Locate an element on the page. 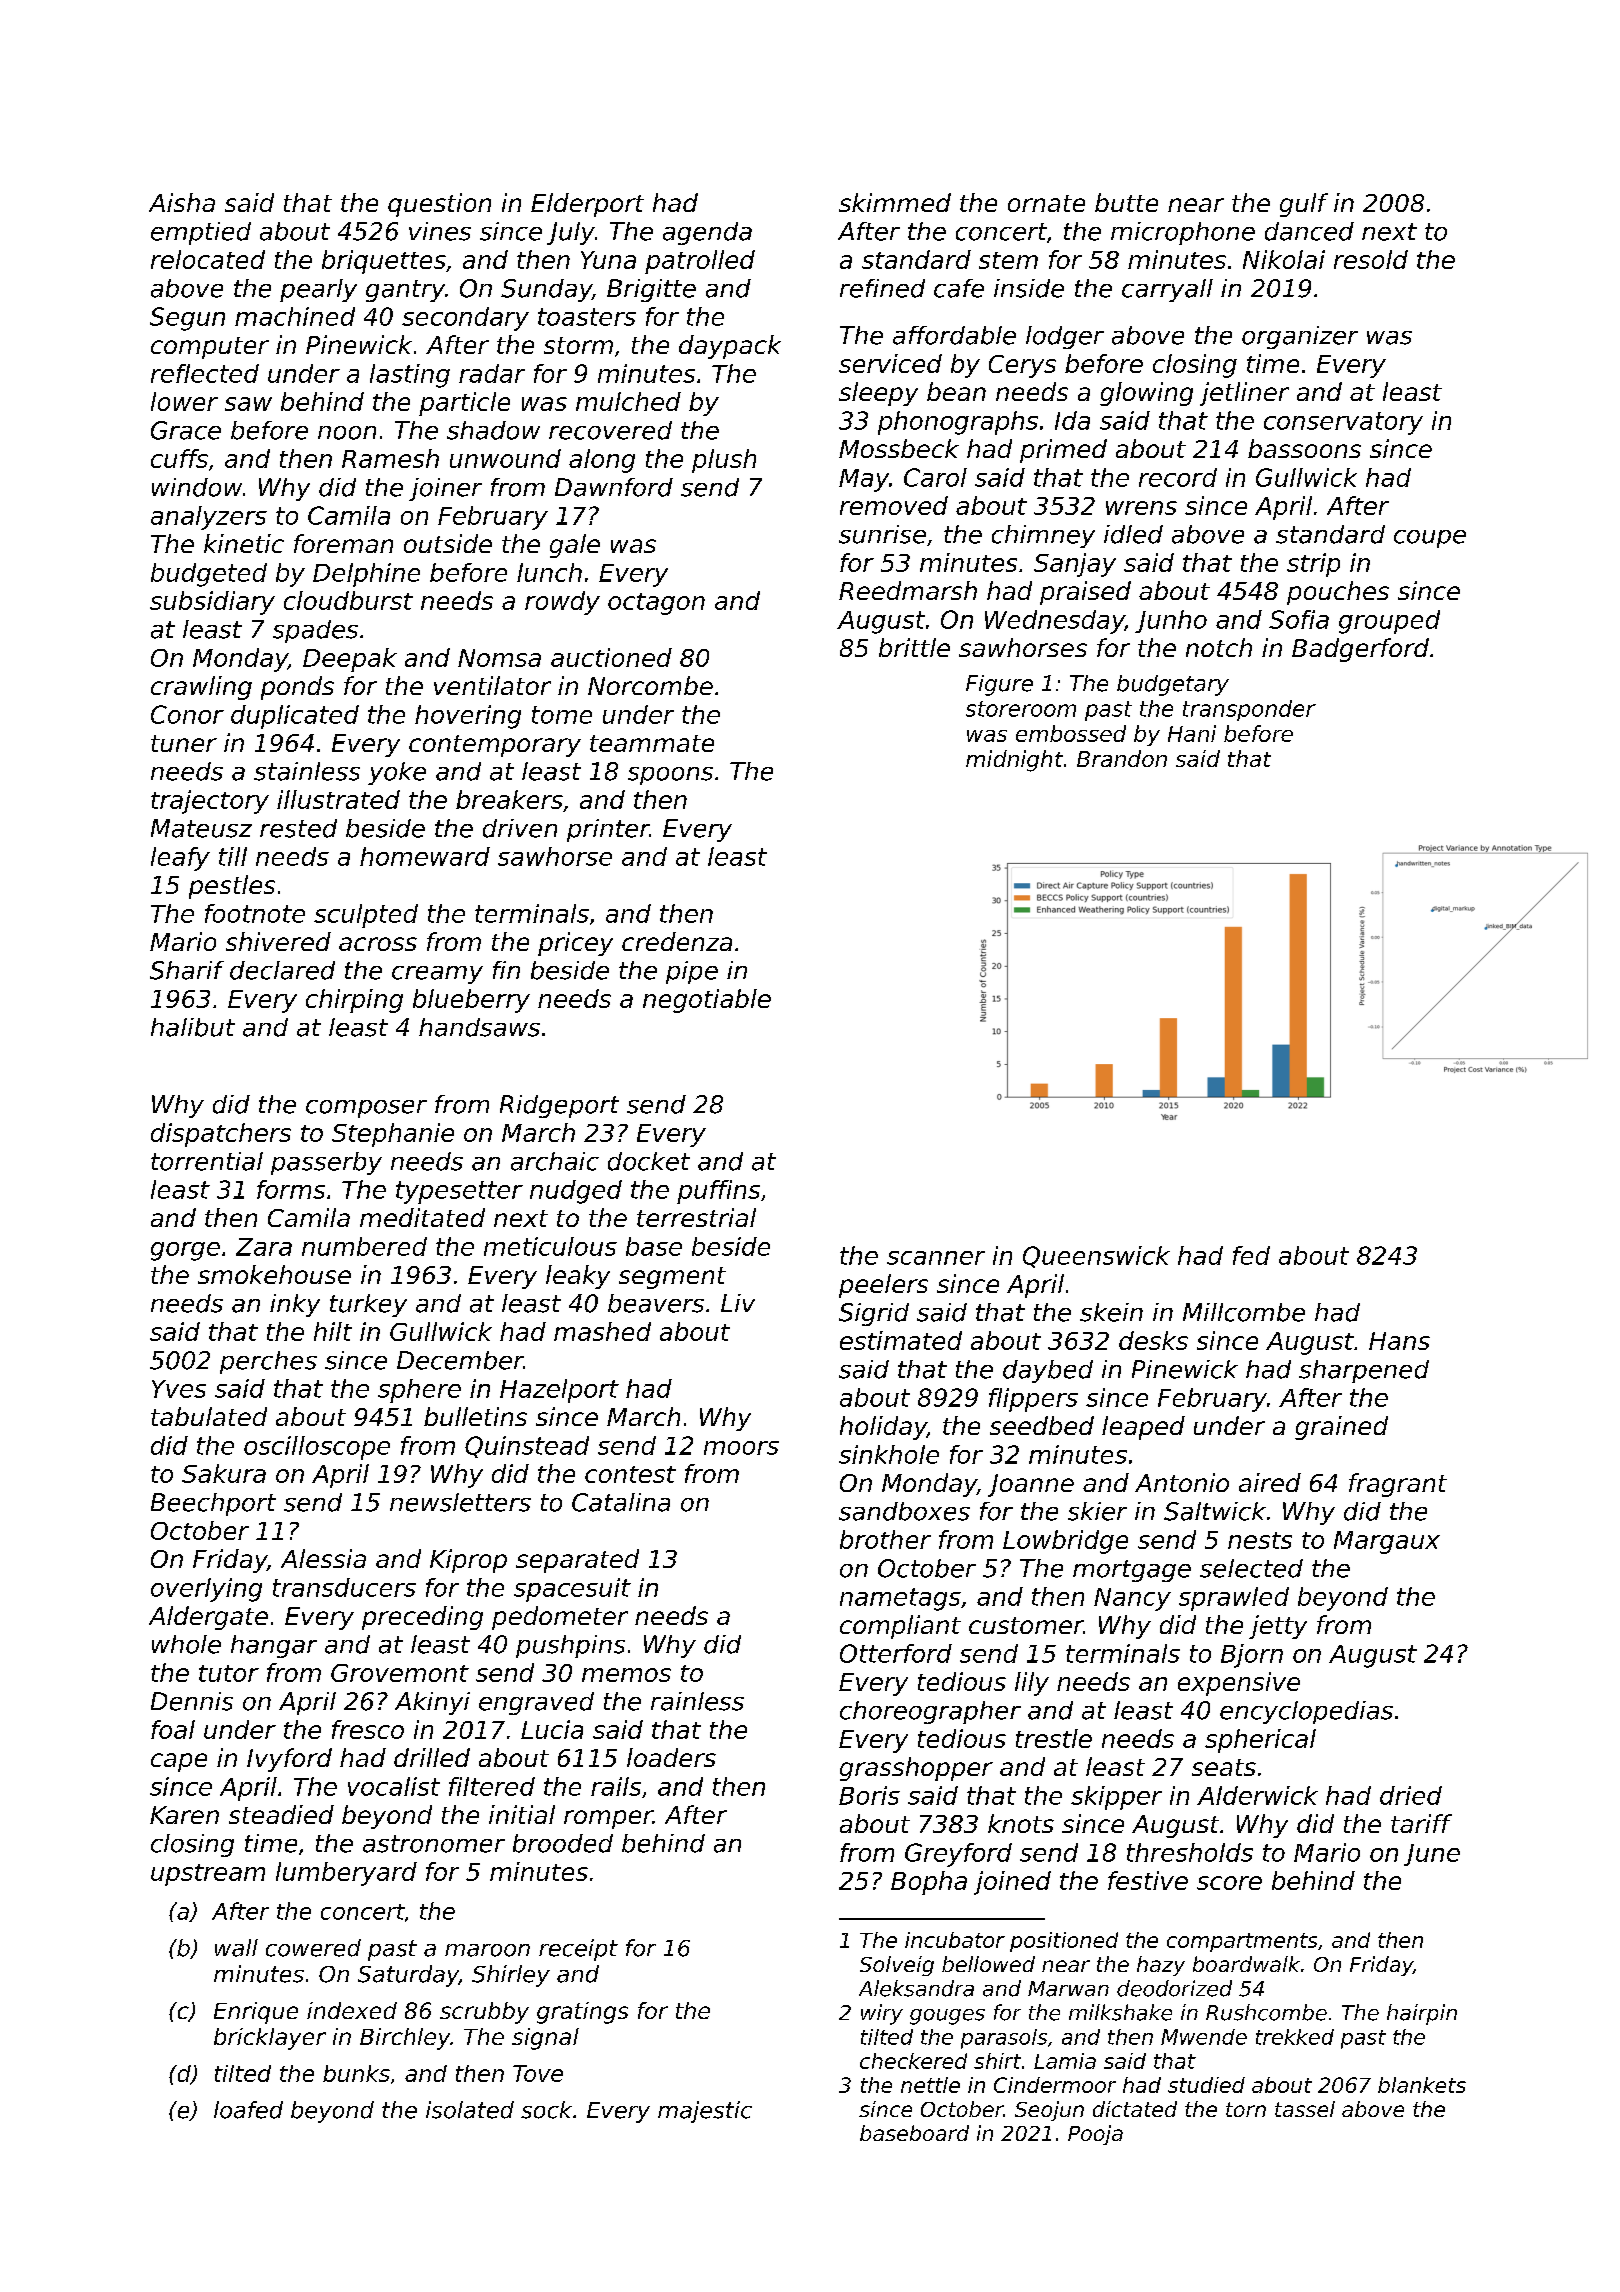 The width and height of the document is (1620, 2292). loafed is located at coordinates (248, 2110).
